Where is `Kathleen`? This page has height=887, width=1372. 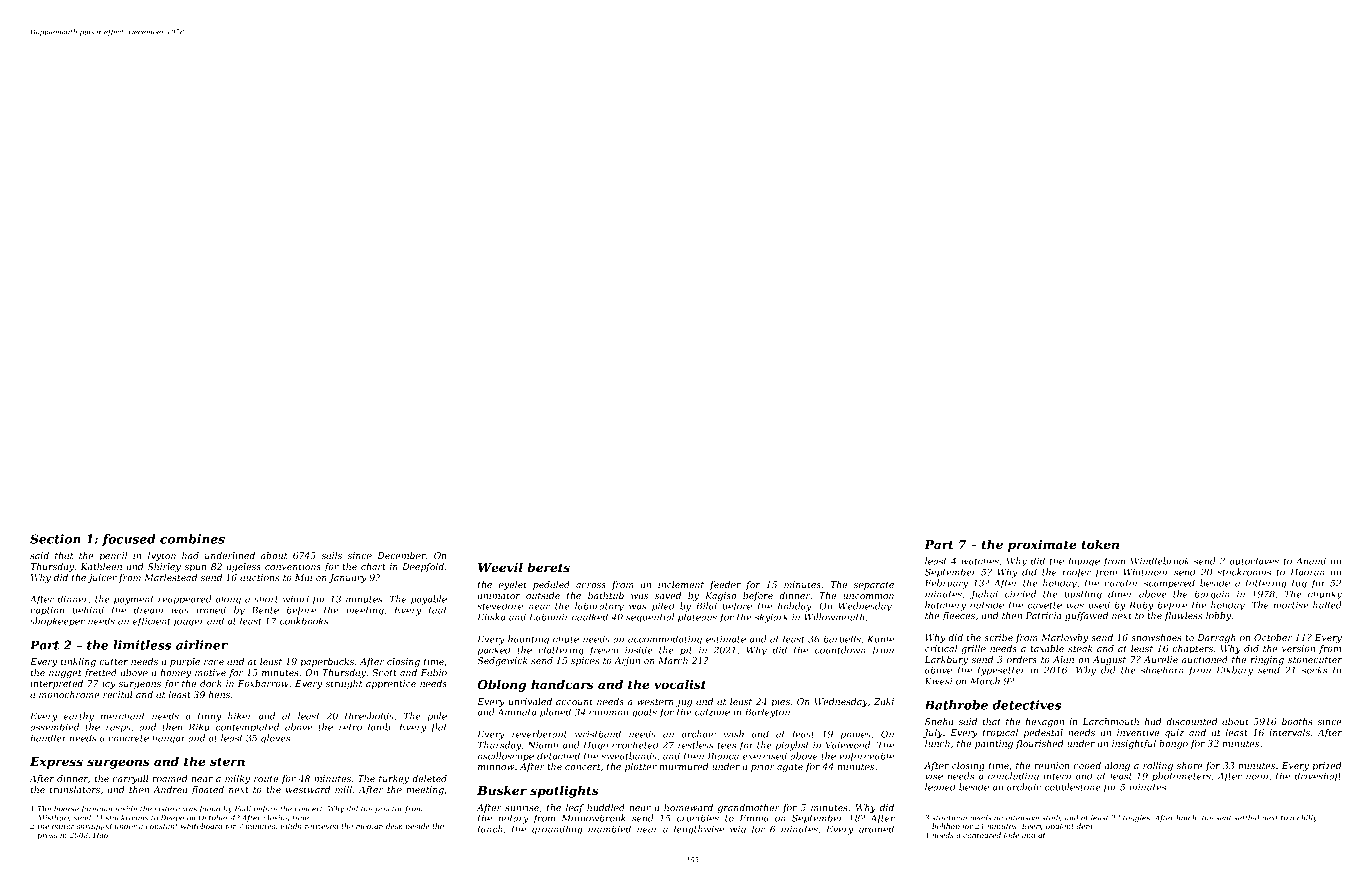
Kathleen is located at coordinates (101, 566).
